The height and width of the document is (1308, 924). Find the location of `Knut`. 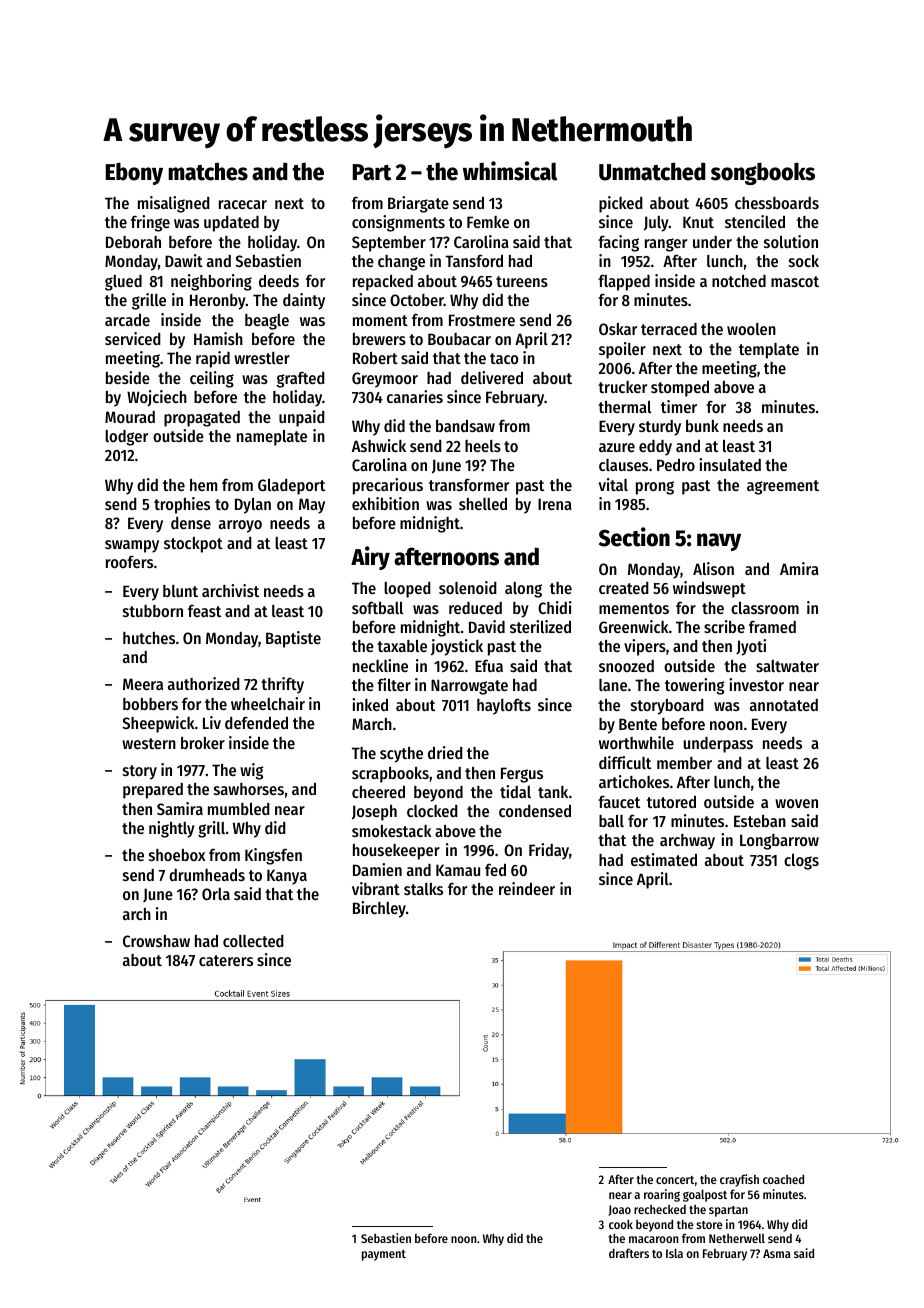

Knut is located at coordinates (698, 222).
